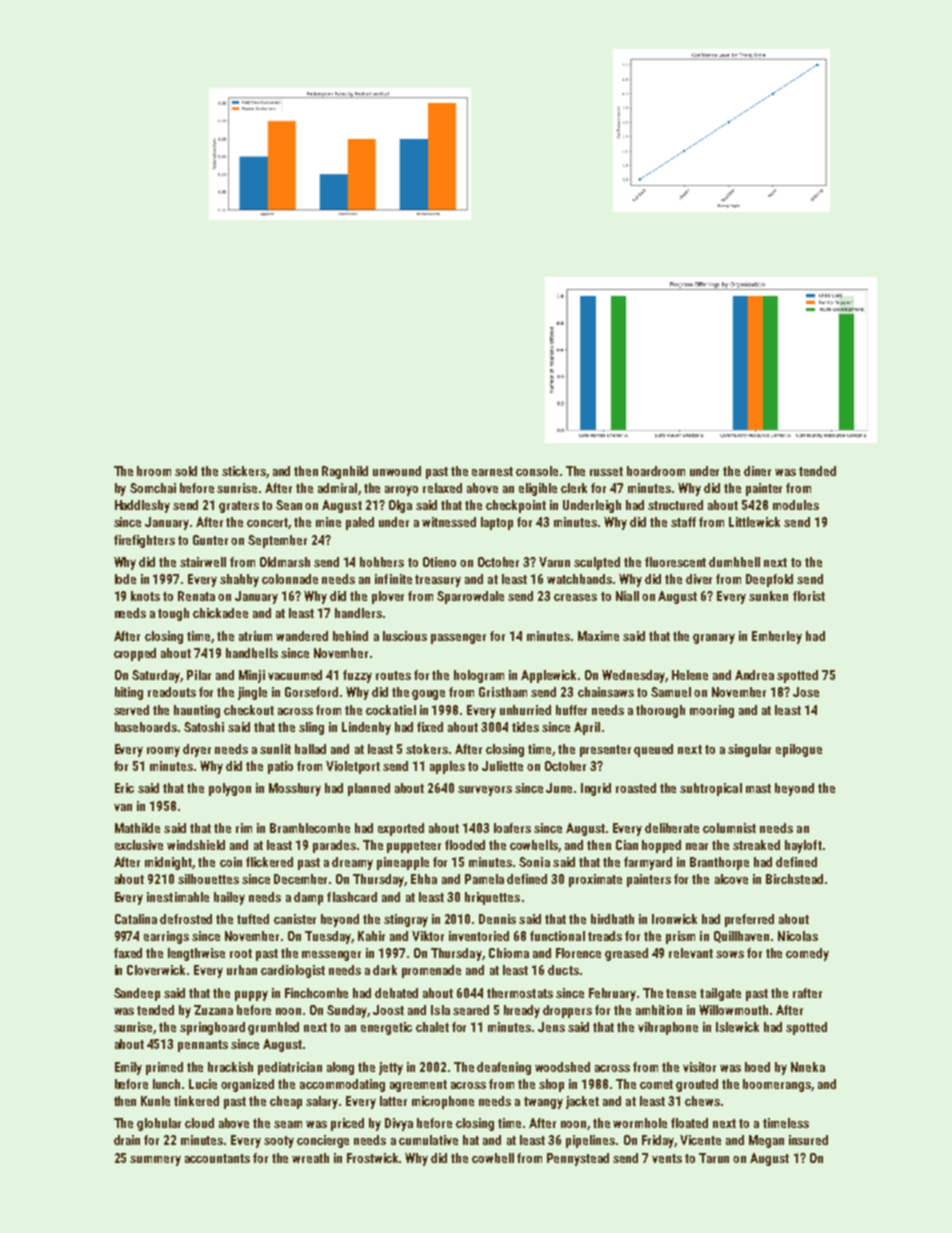  What do you see at coordinates (406, 920) in the screenshot?
I see `stingray` at bounding box center [406, 920].
